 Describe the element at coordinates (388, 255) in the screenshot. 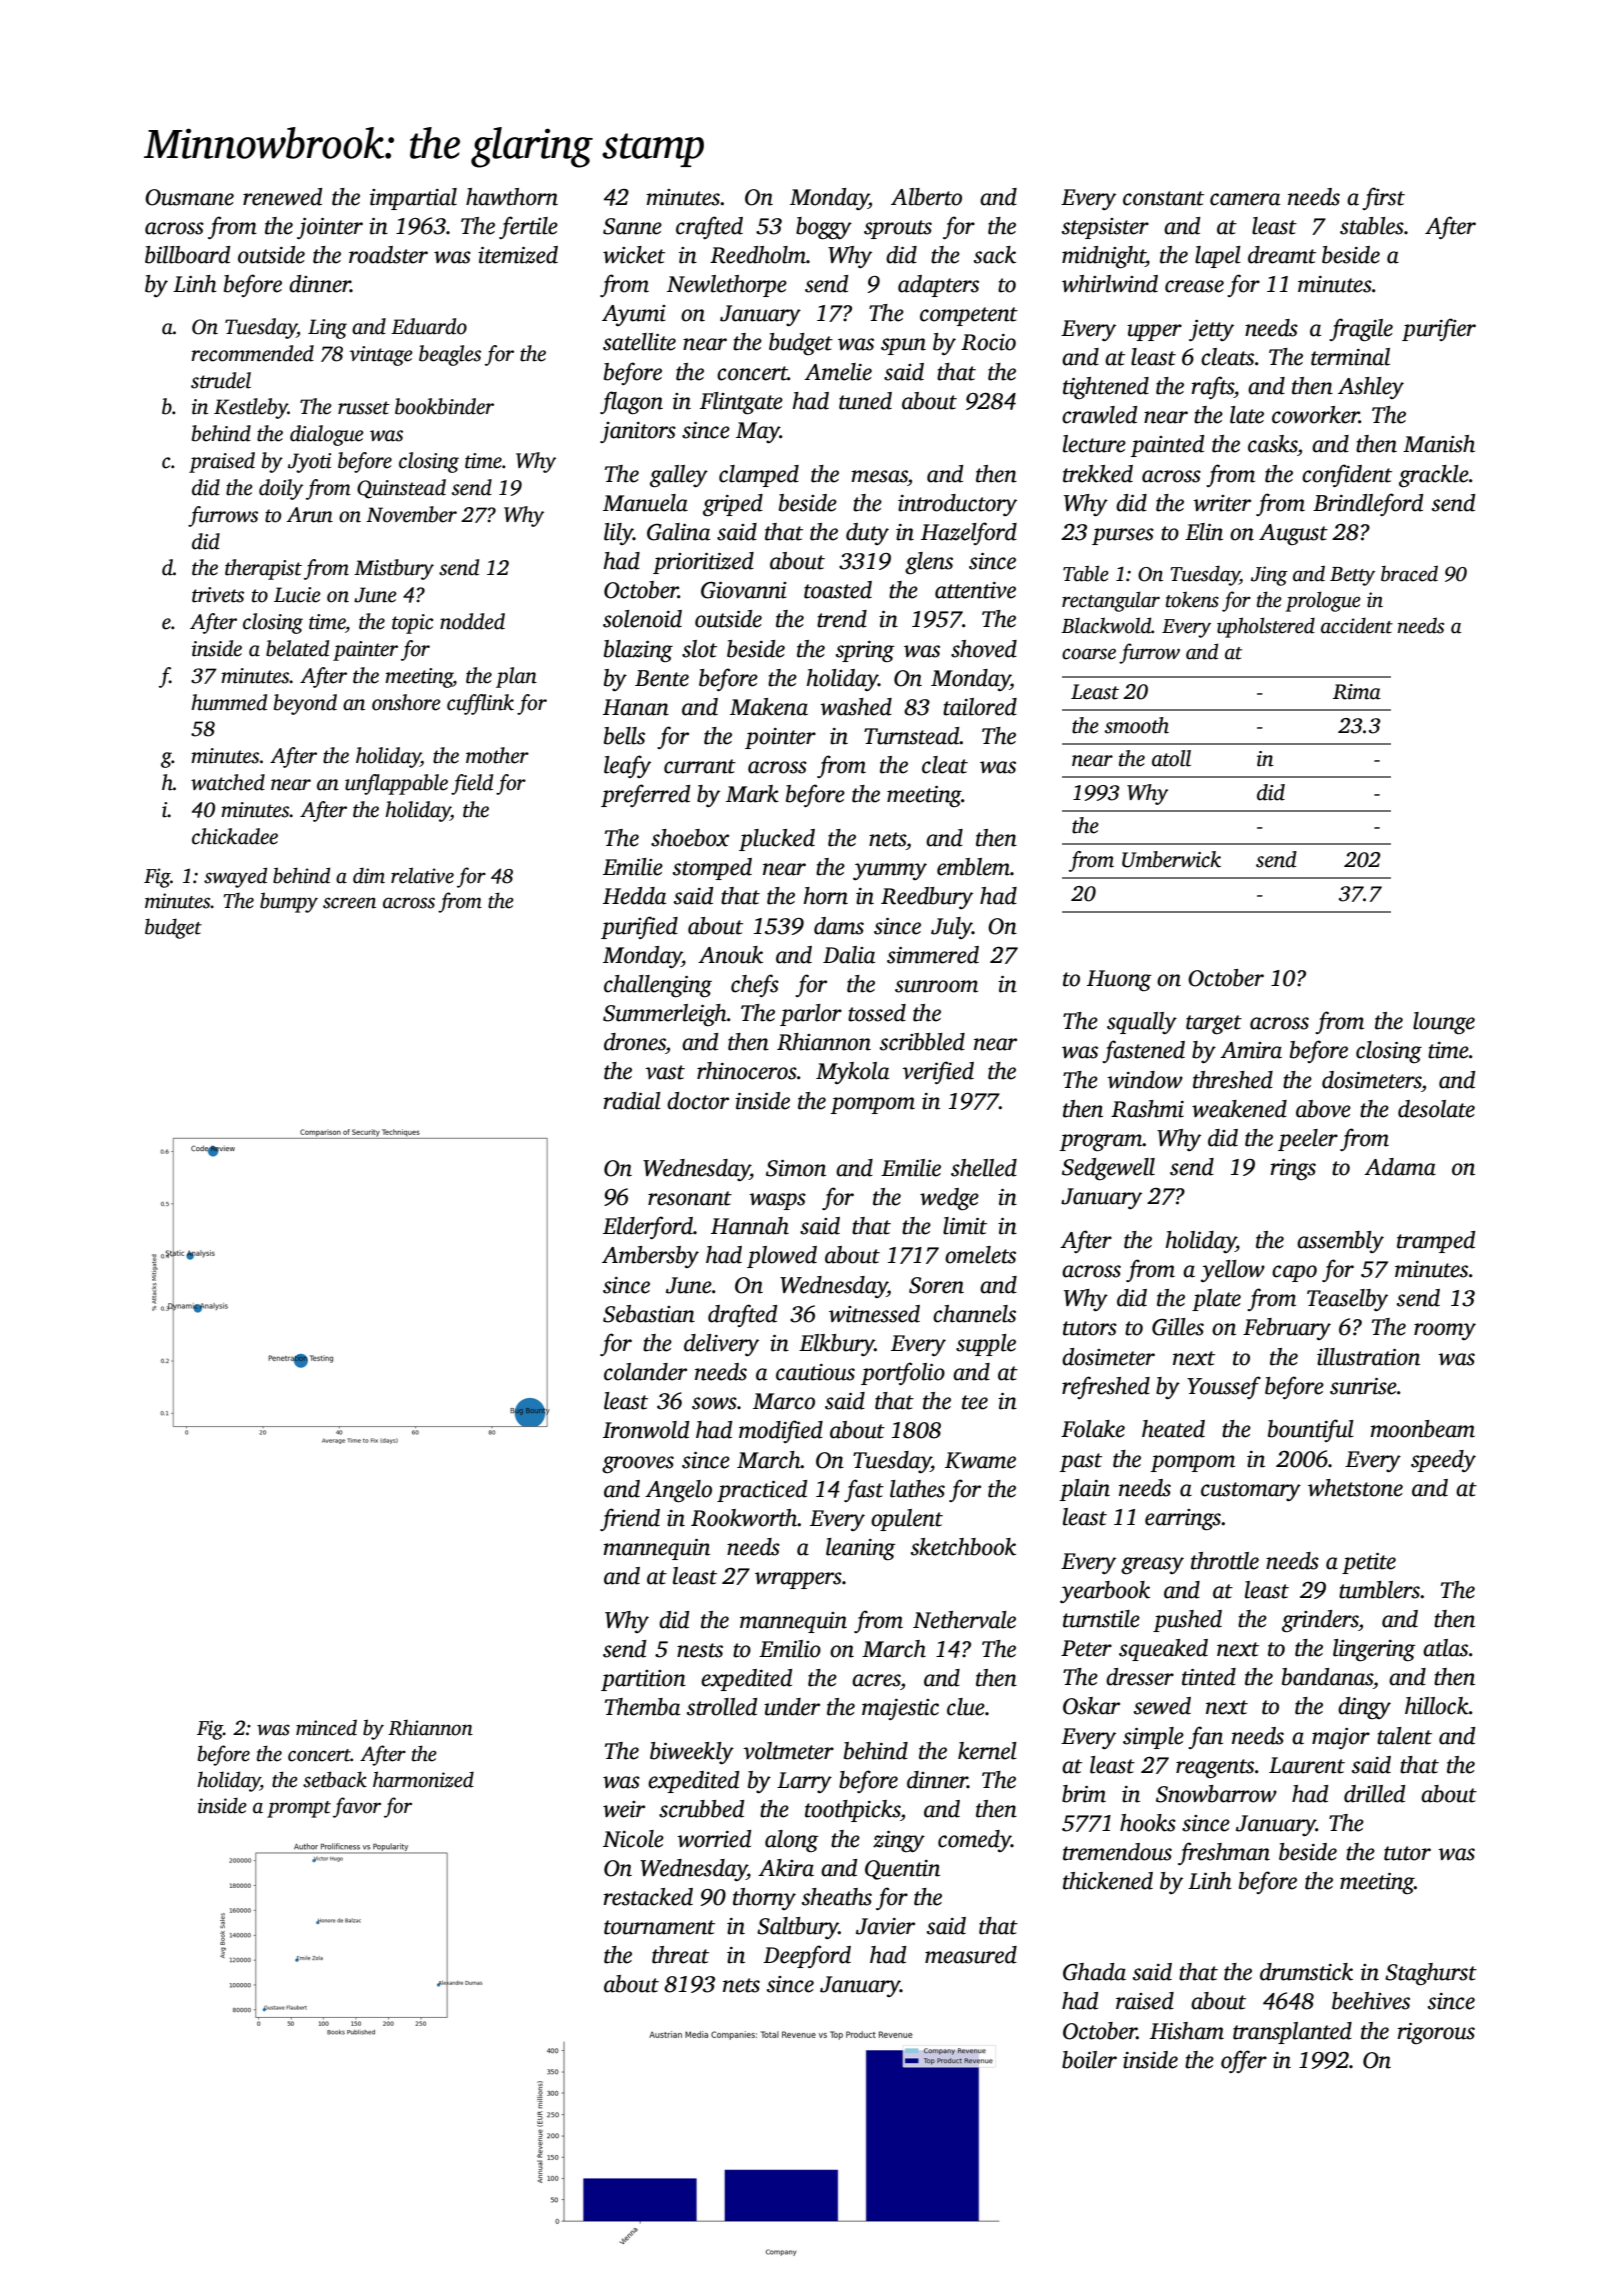

I see `roadster` at that location.
